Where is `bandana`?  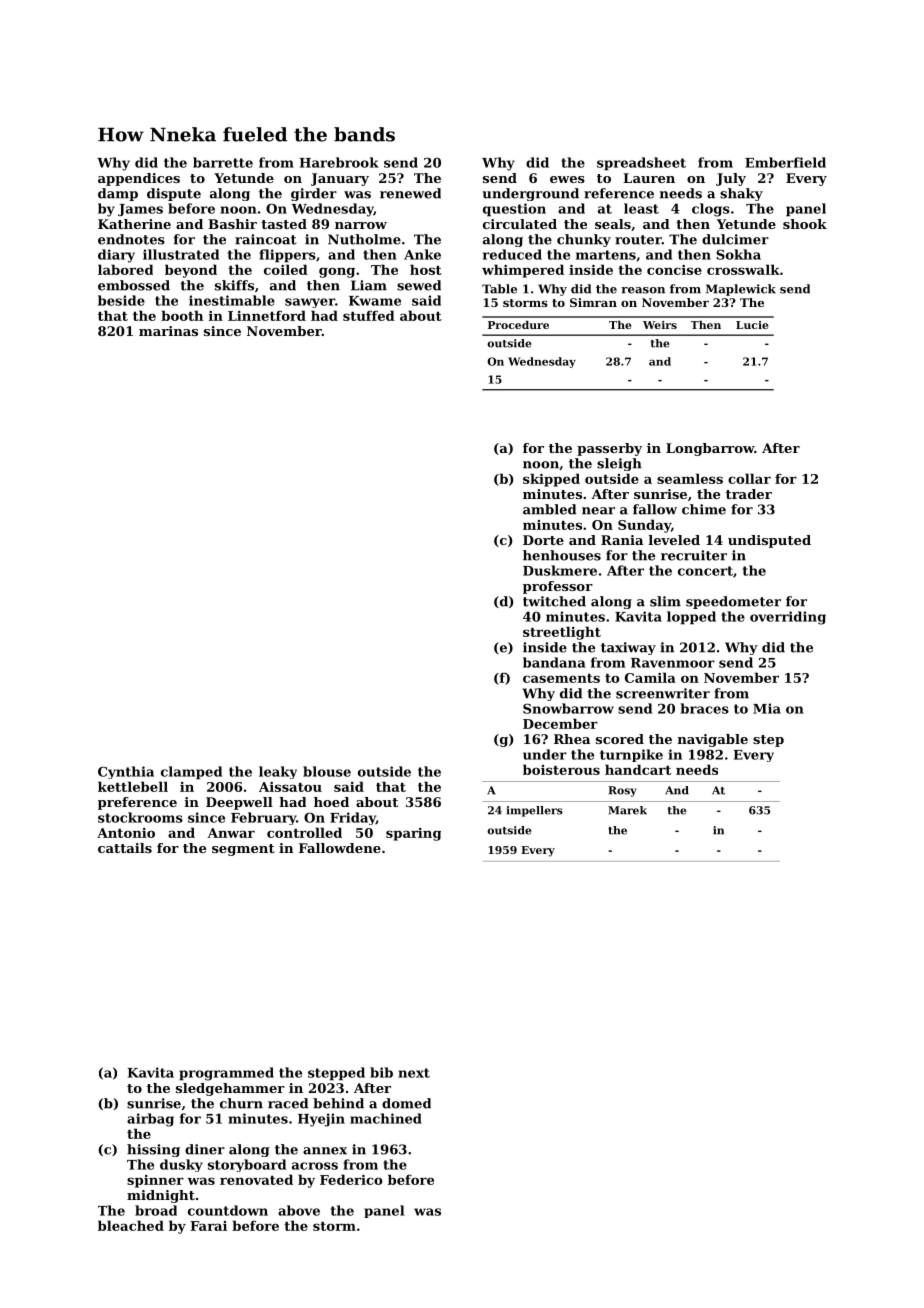
bandana is located at coordinates (554, 662).
